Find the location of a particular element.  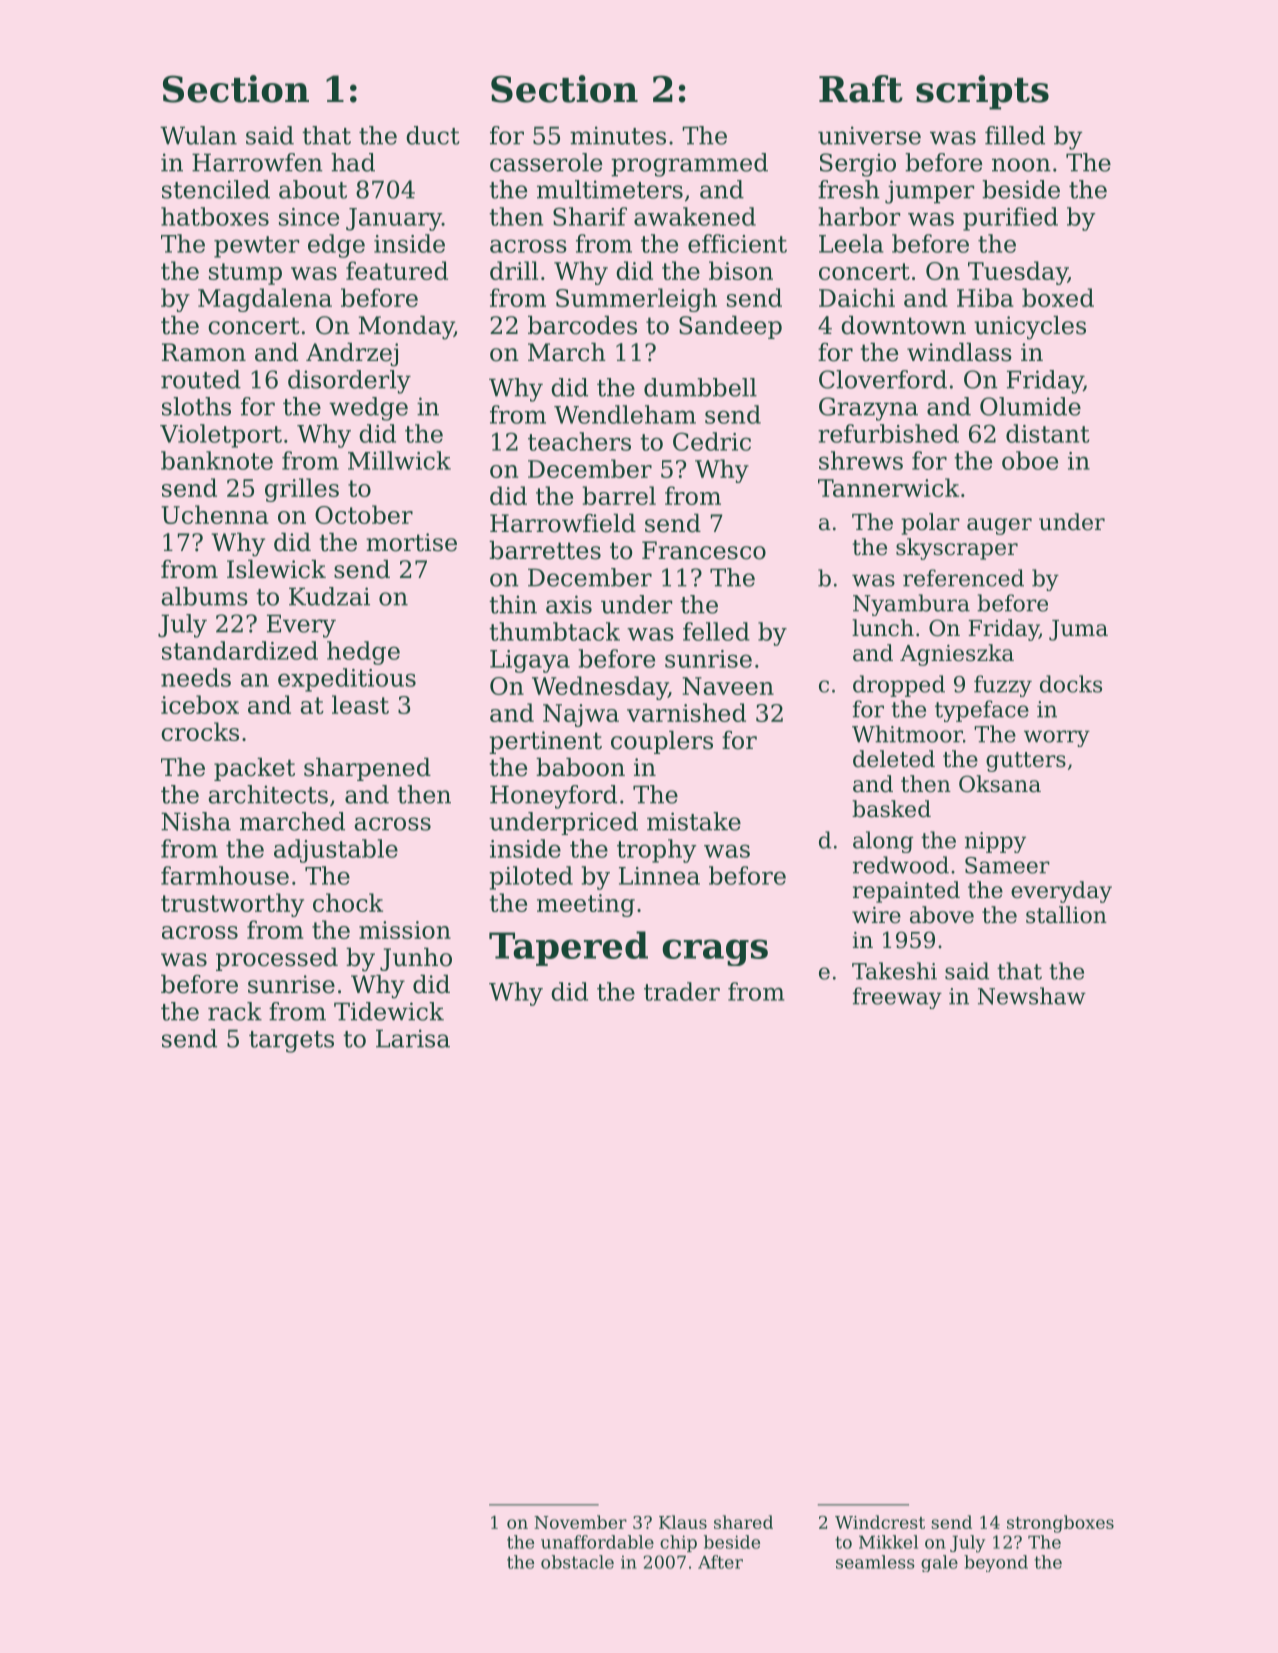

mistake is located at coordinates (694, 821).
